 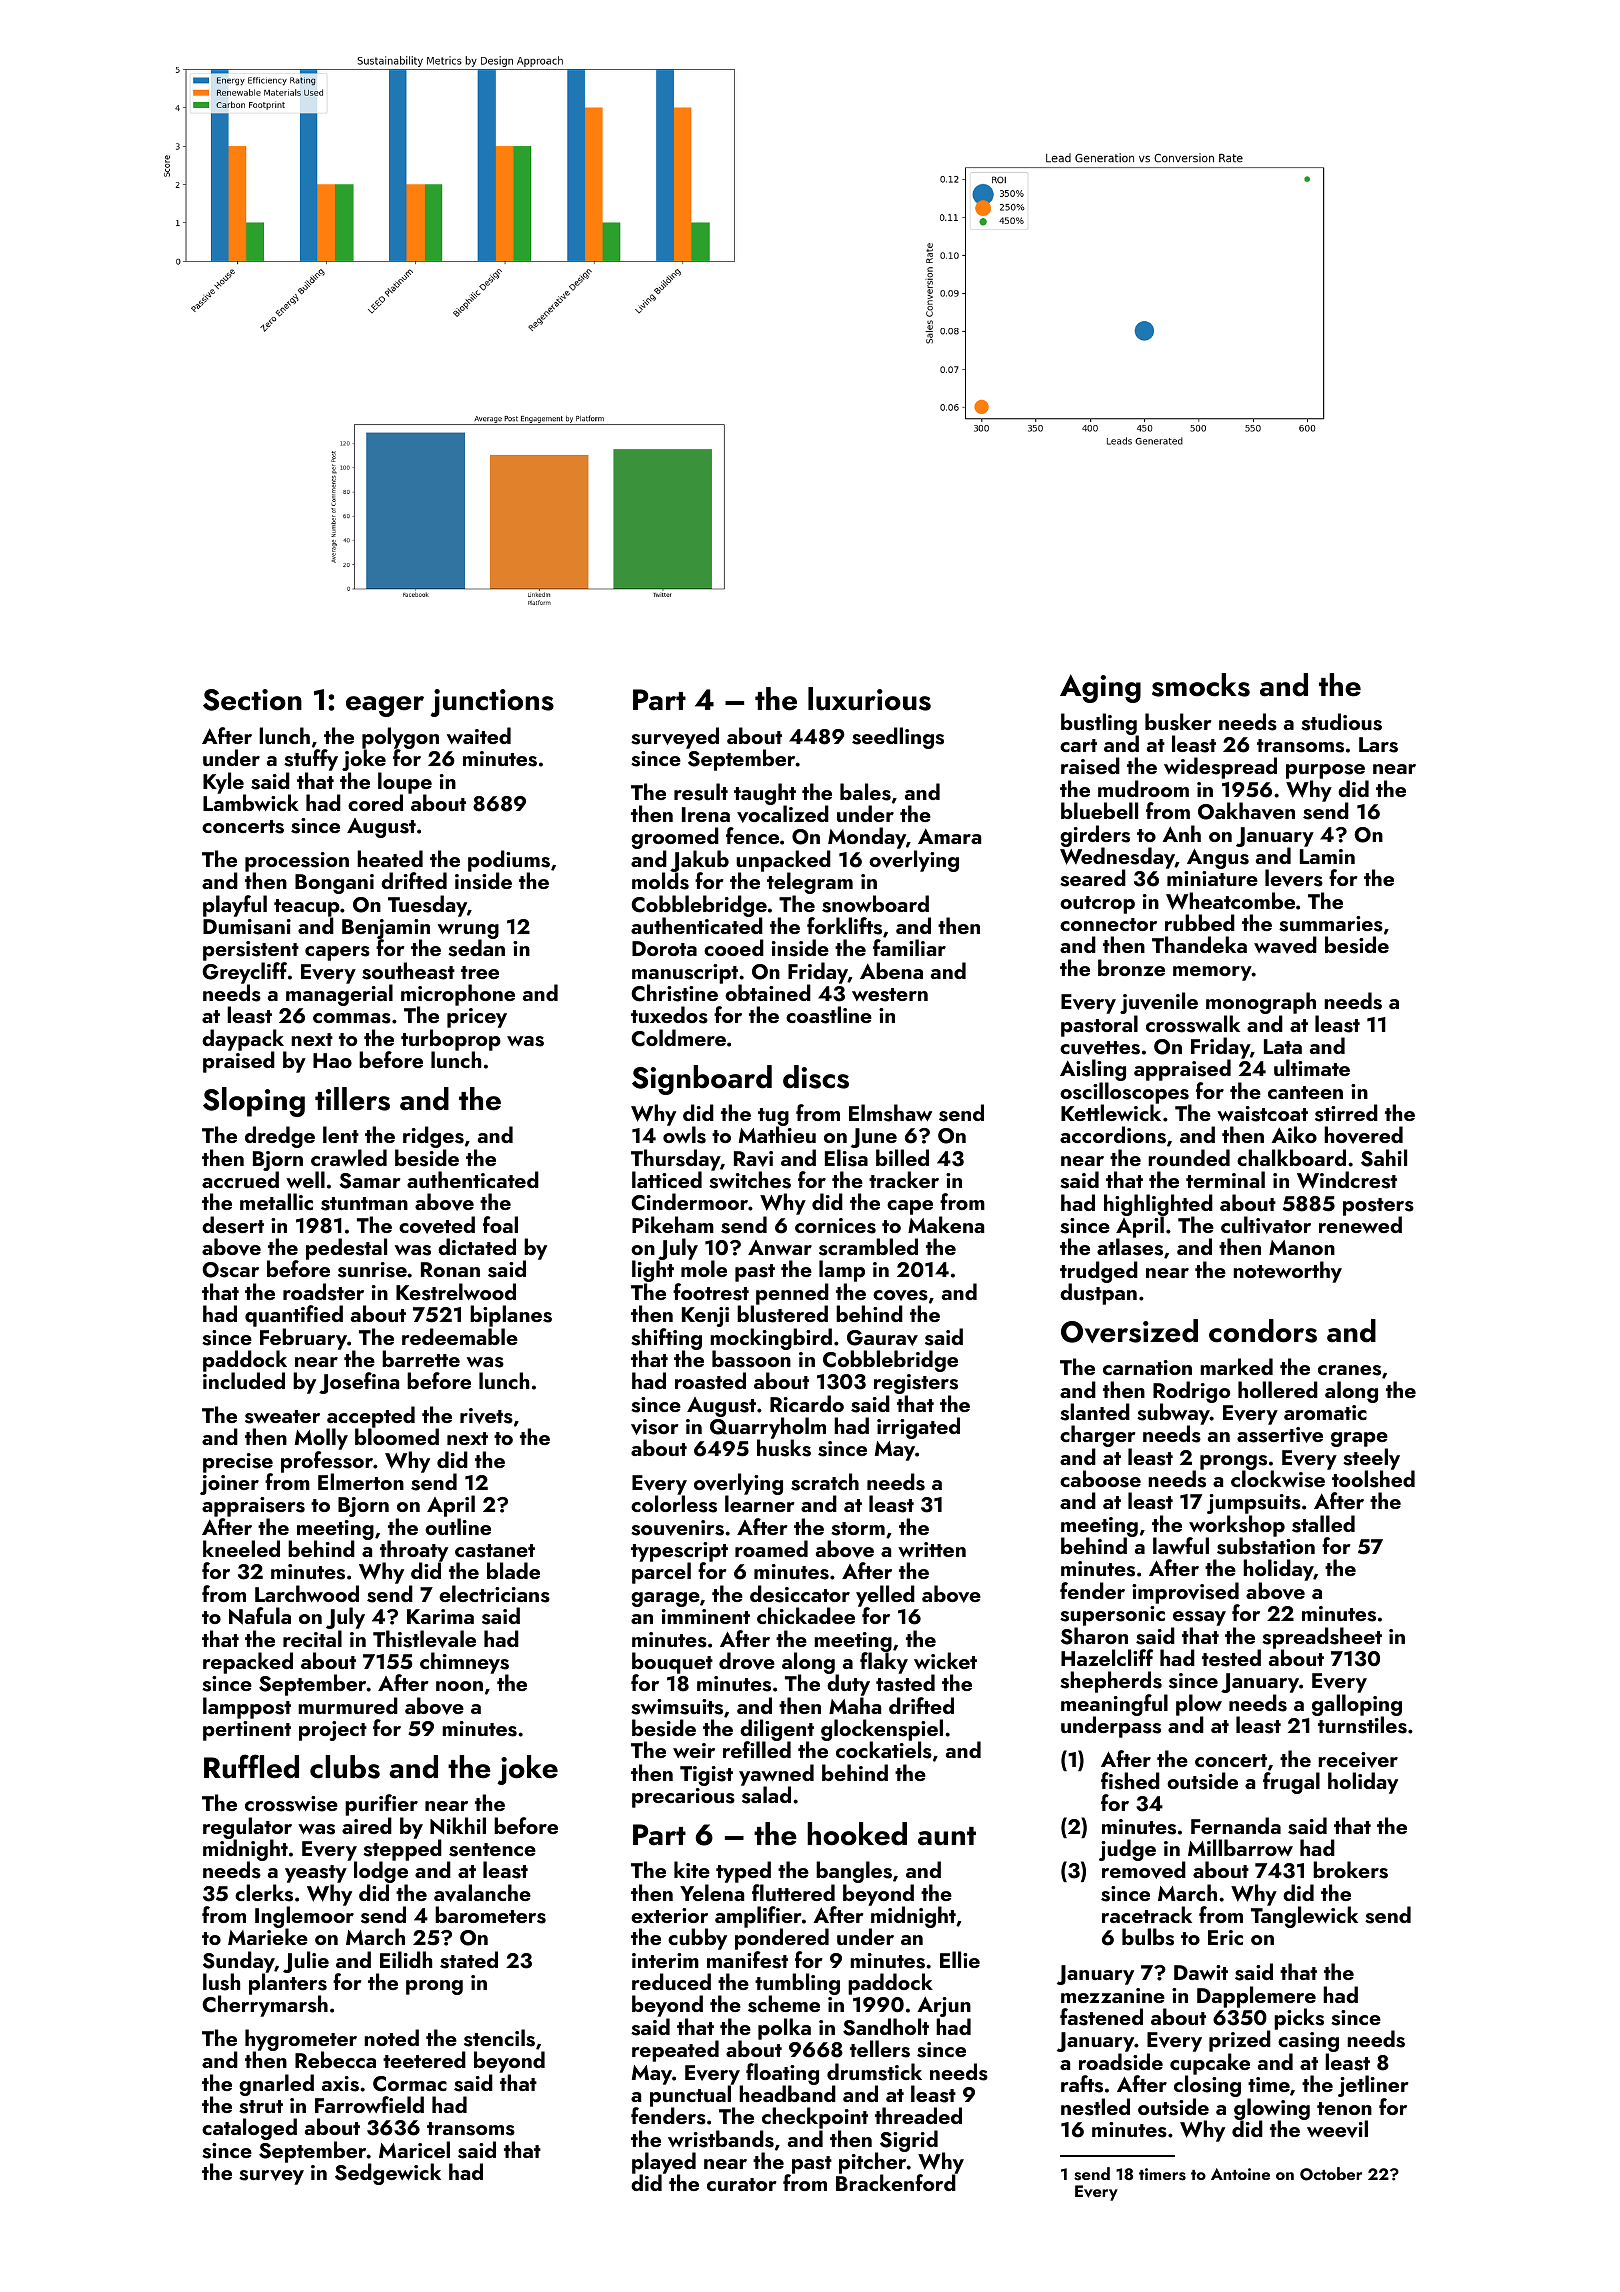 I want to click on Section, so click(x=252, y=700).
